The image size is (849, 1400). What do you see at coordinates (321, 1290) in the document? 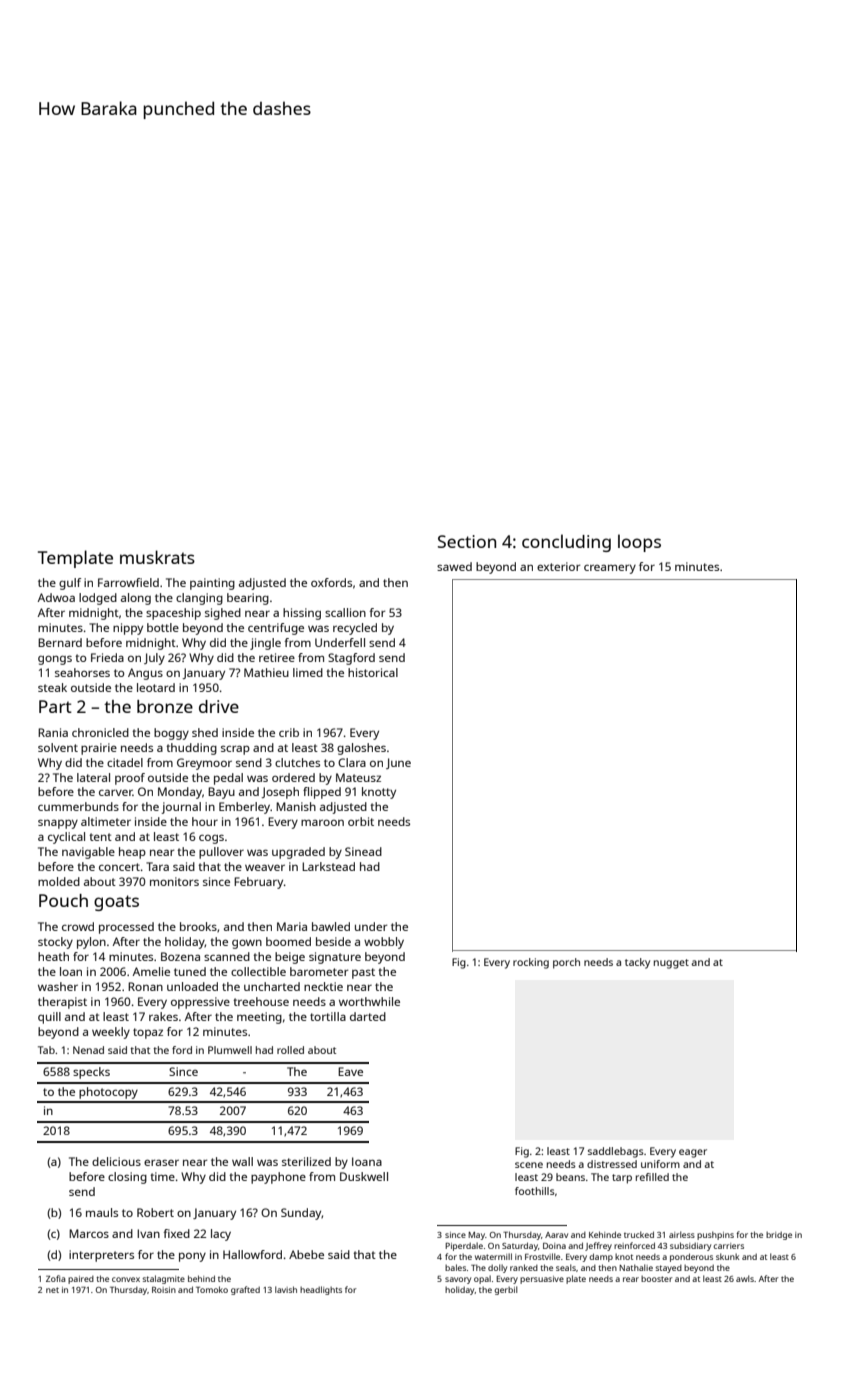
I see `headlights` at bounding box center [321, 1290].
